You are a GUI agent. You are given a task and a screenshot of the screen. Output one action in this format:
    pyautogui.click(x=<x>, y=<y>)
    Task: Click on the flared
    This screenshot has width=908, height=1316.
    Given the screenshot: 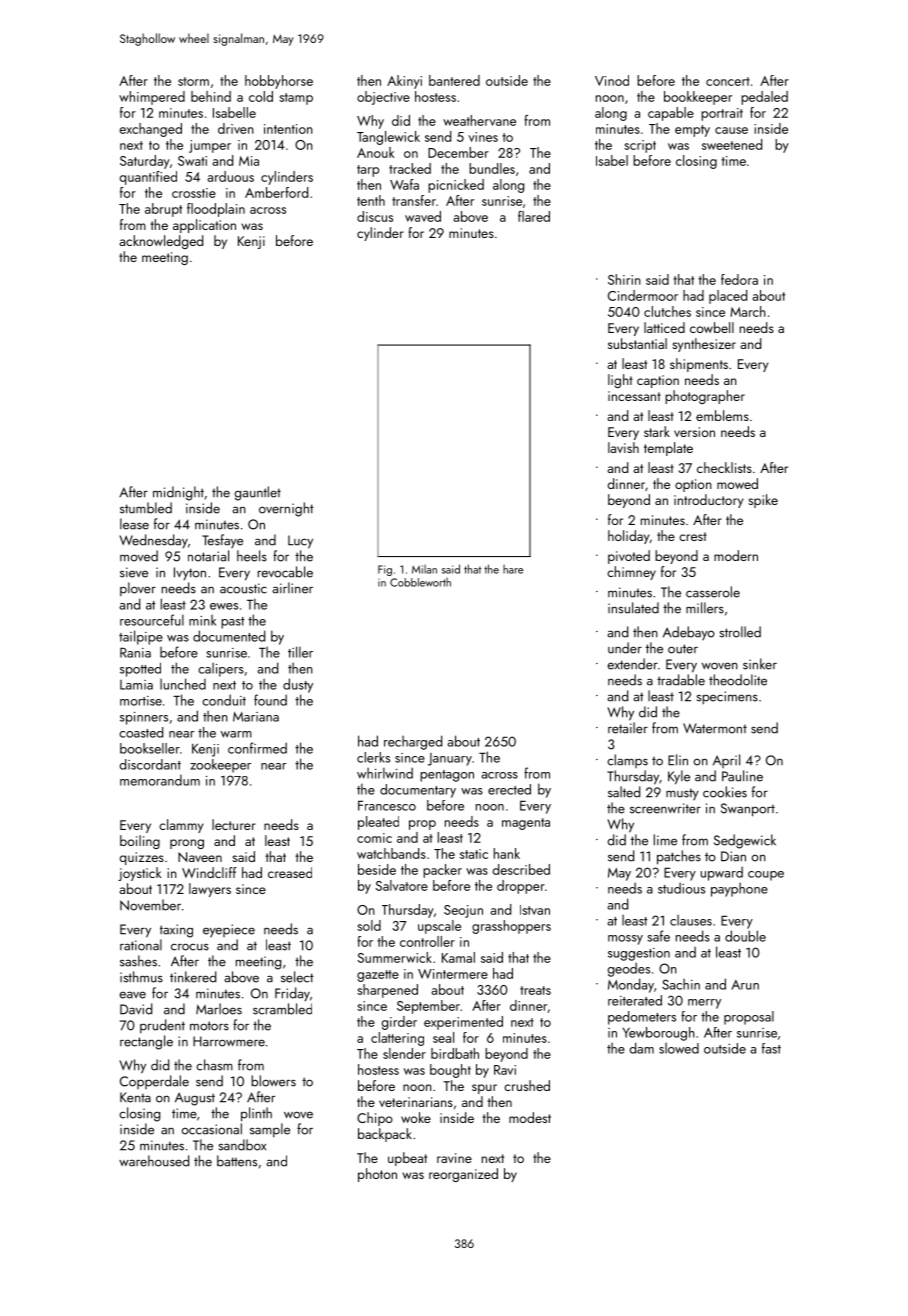 What is the action you would take?
    pyautogui.click(x=534, y=216)
